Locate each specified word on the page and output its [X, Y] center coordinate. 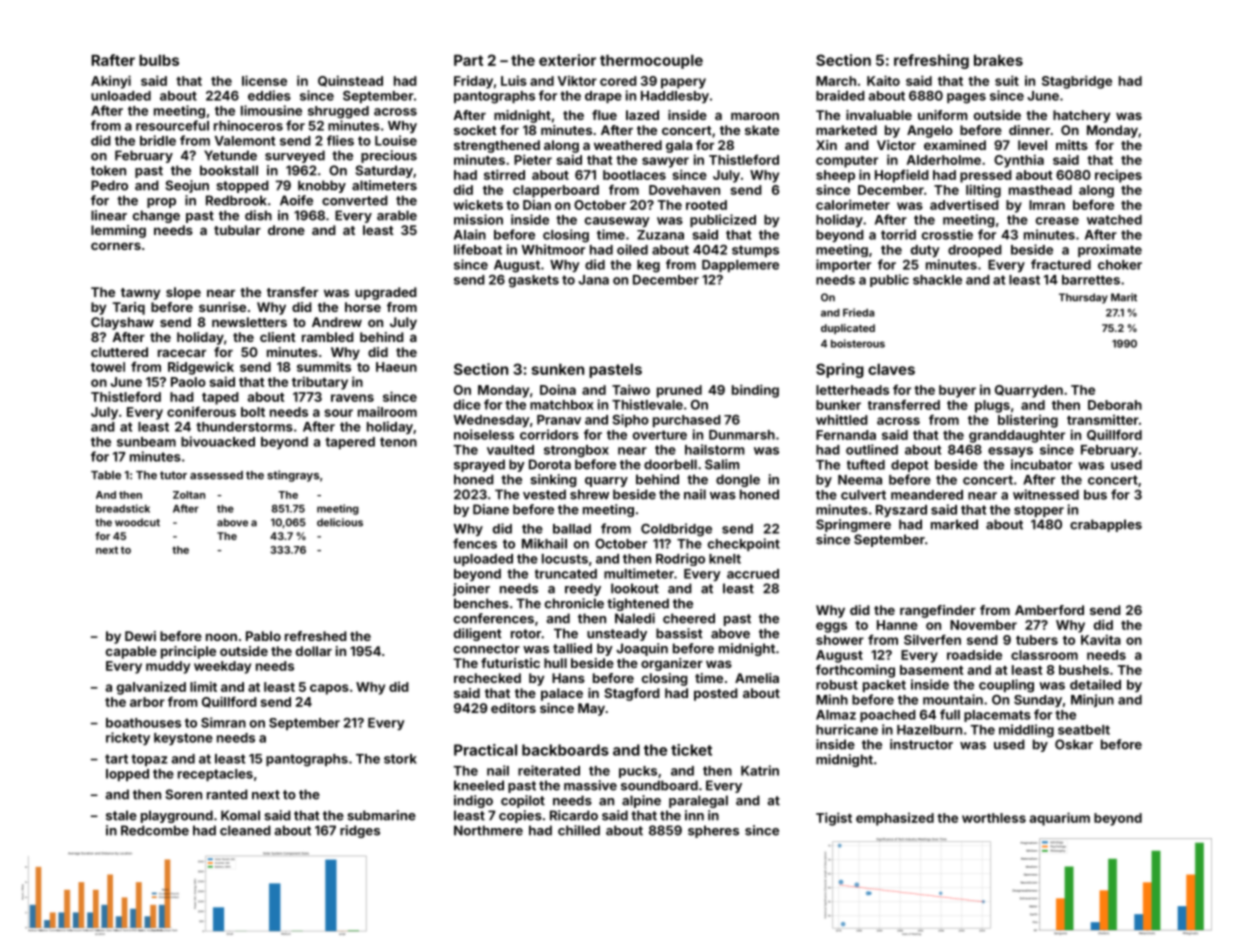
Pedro [109, 185]
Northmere [488, 830]
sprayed [479, 465]
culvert [863, 495]
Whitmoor [553, 249]
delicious [340, 522]
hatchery [1081, 116]
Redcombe [155, 830]
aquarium [1059, 819]
